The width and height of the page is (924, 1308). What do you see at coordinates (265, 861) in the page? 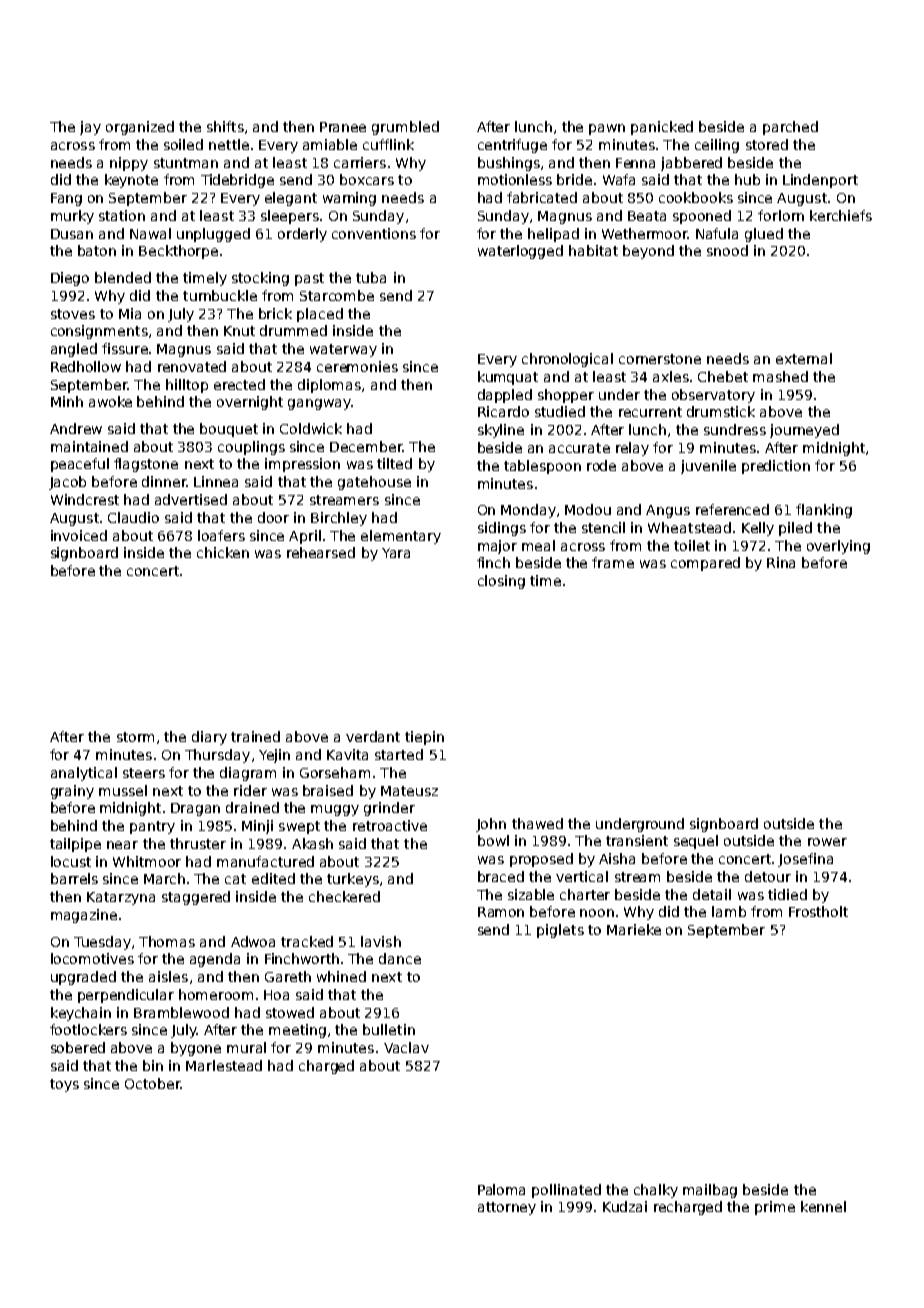
I see `manufactured` at bounding box center [265, 861].
